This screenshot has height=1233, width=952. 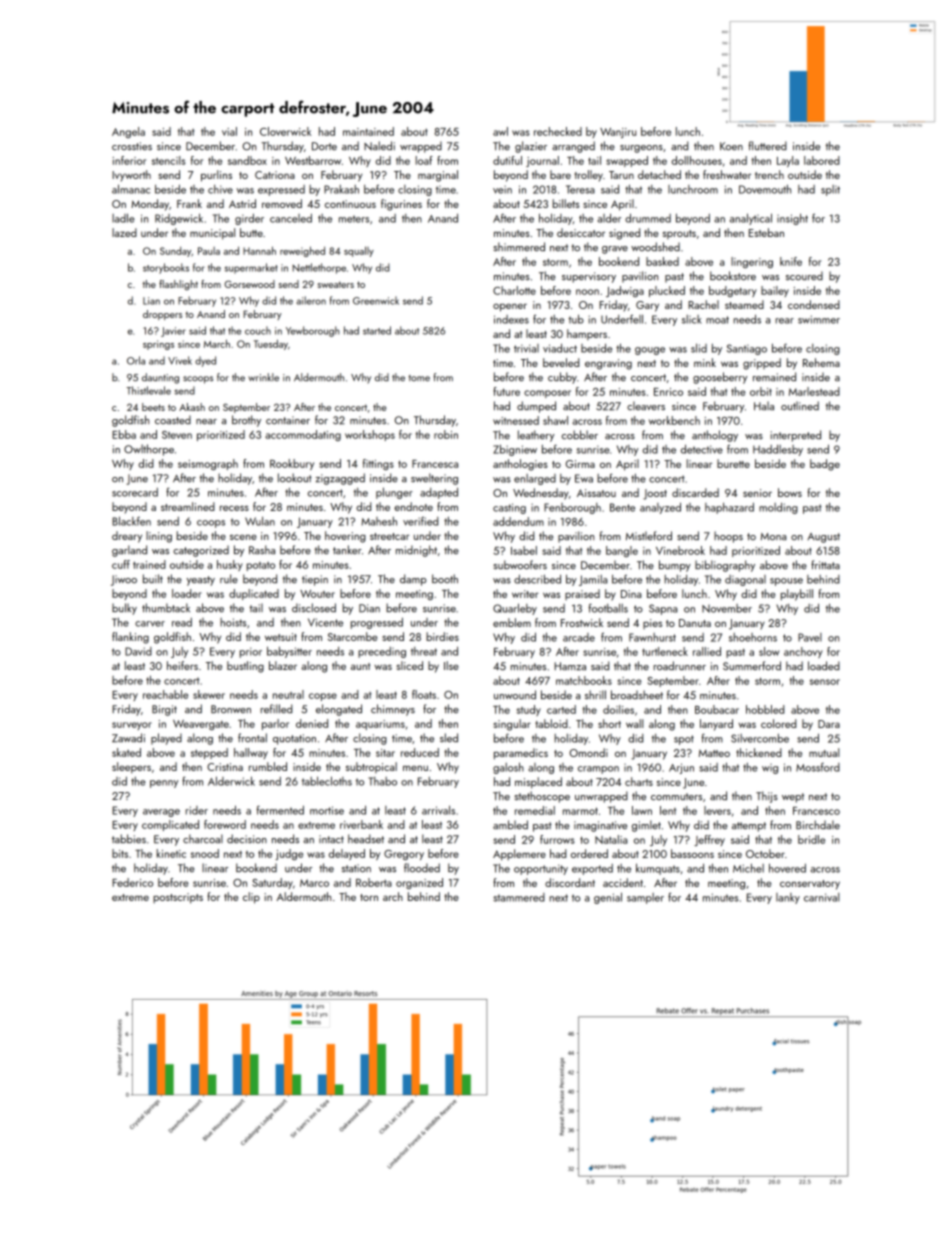 What do you see at coordinates (445, 578) in the screenshot?
I see `booth` at bounding box center [445, 578].
